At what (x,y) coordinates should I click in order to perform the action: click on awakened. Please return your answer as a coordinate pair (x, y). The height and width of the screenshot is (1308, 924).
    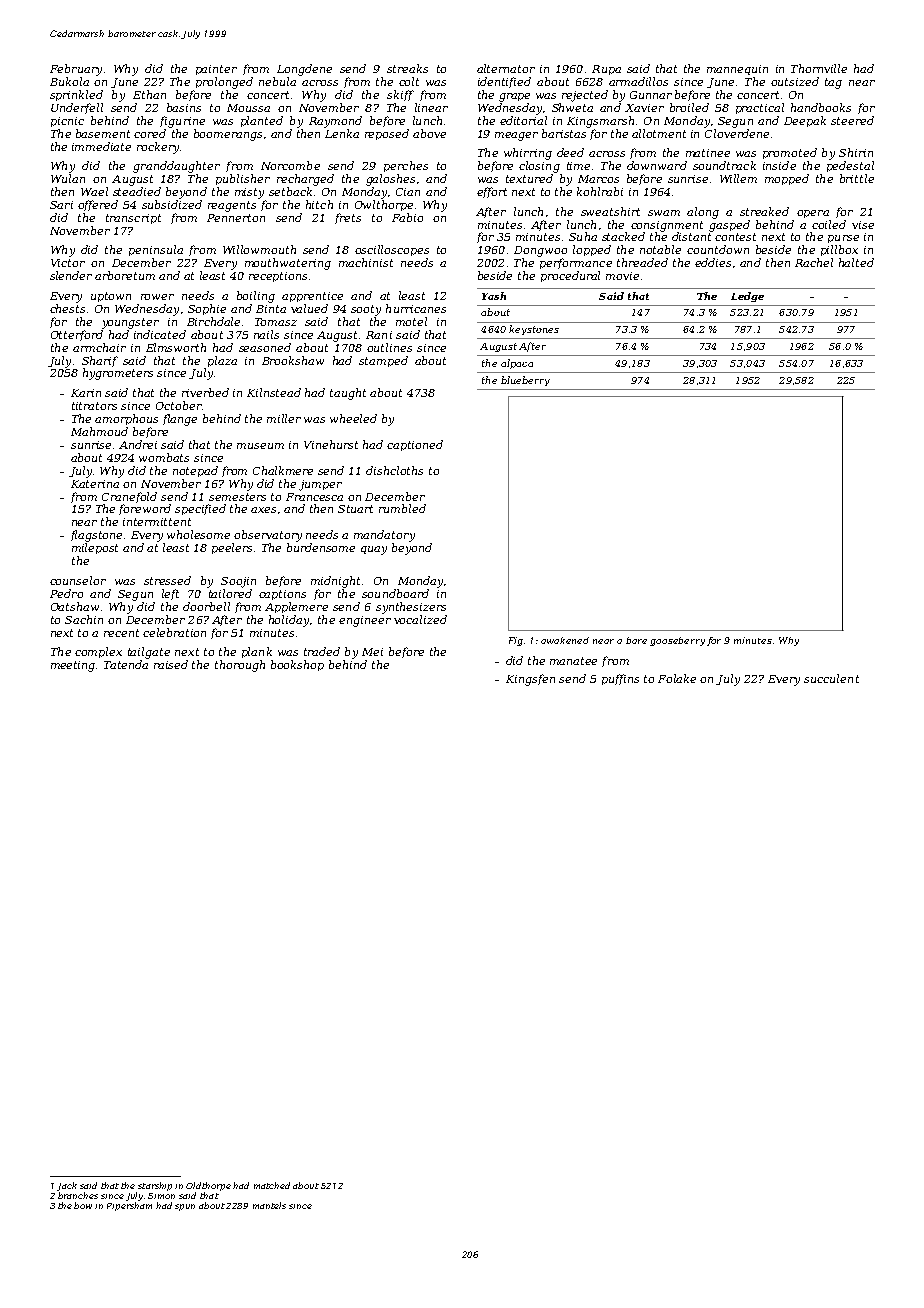
    Looking at the image, I should click on (565, 640).
